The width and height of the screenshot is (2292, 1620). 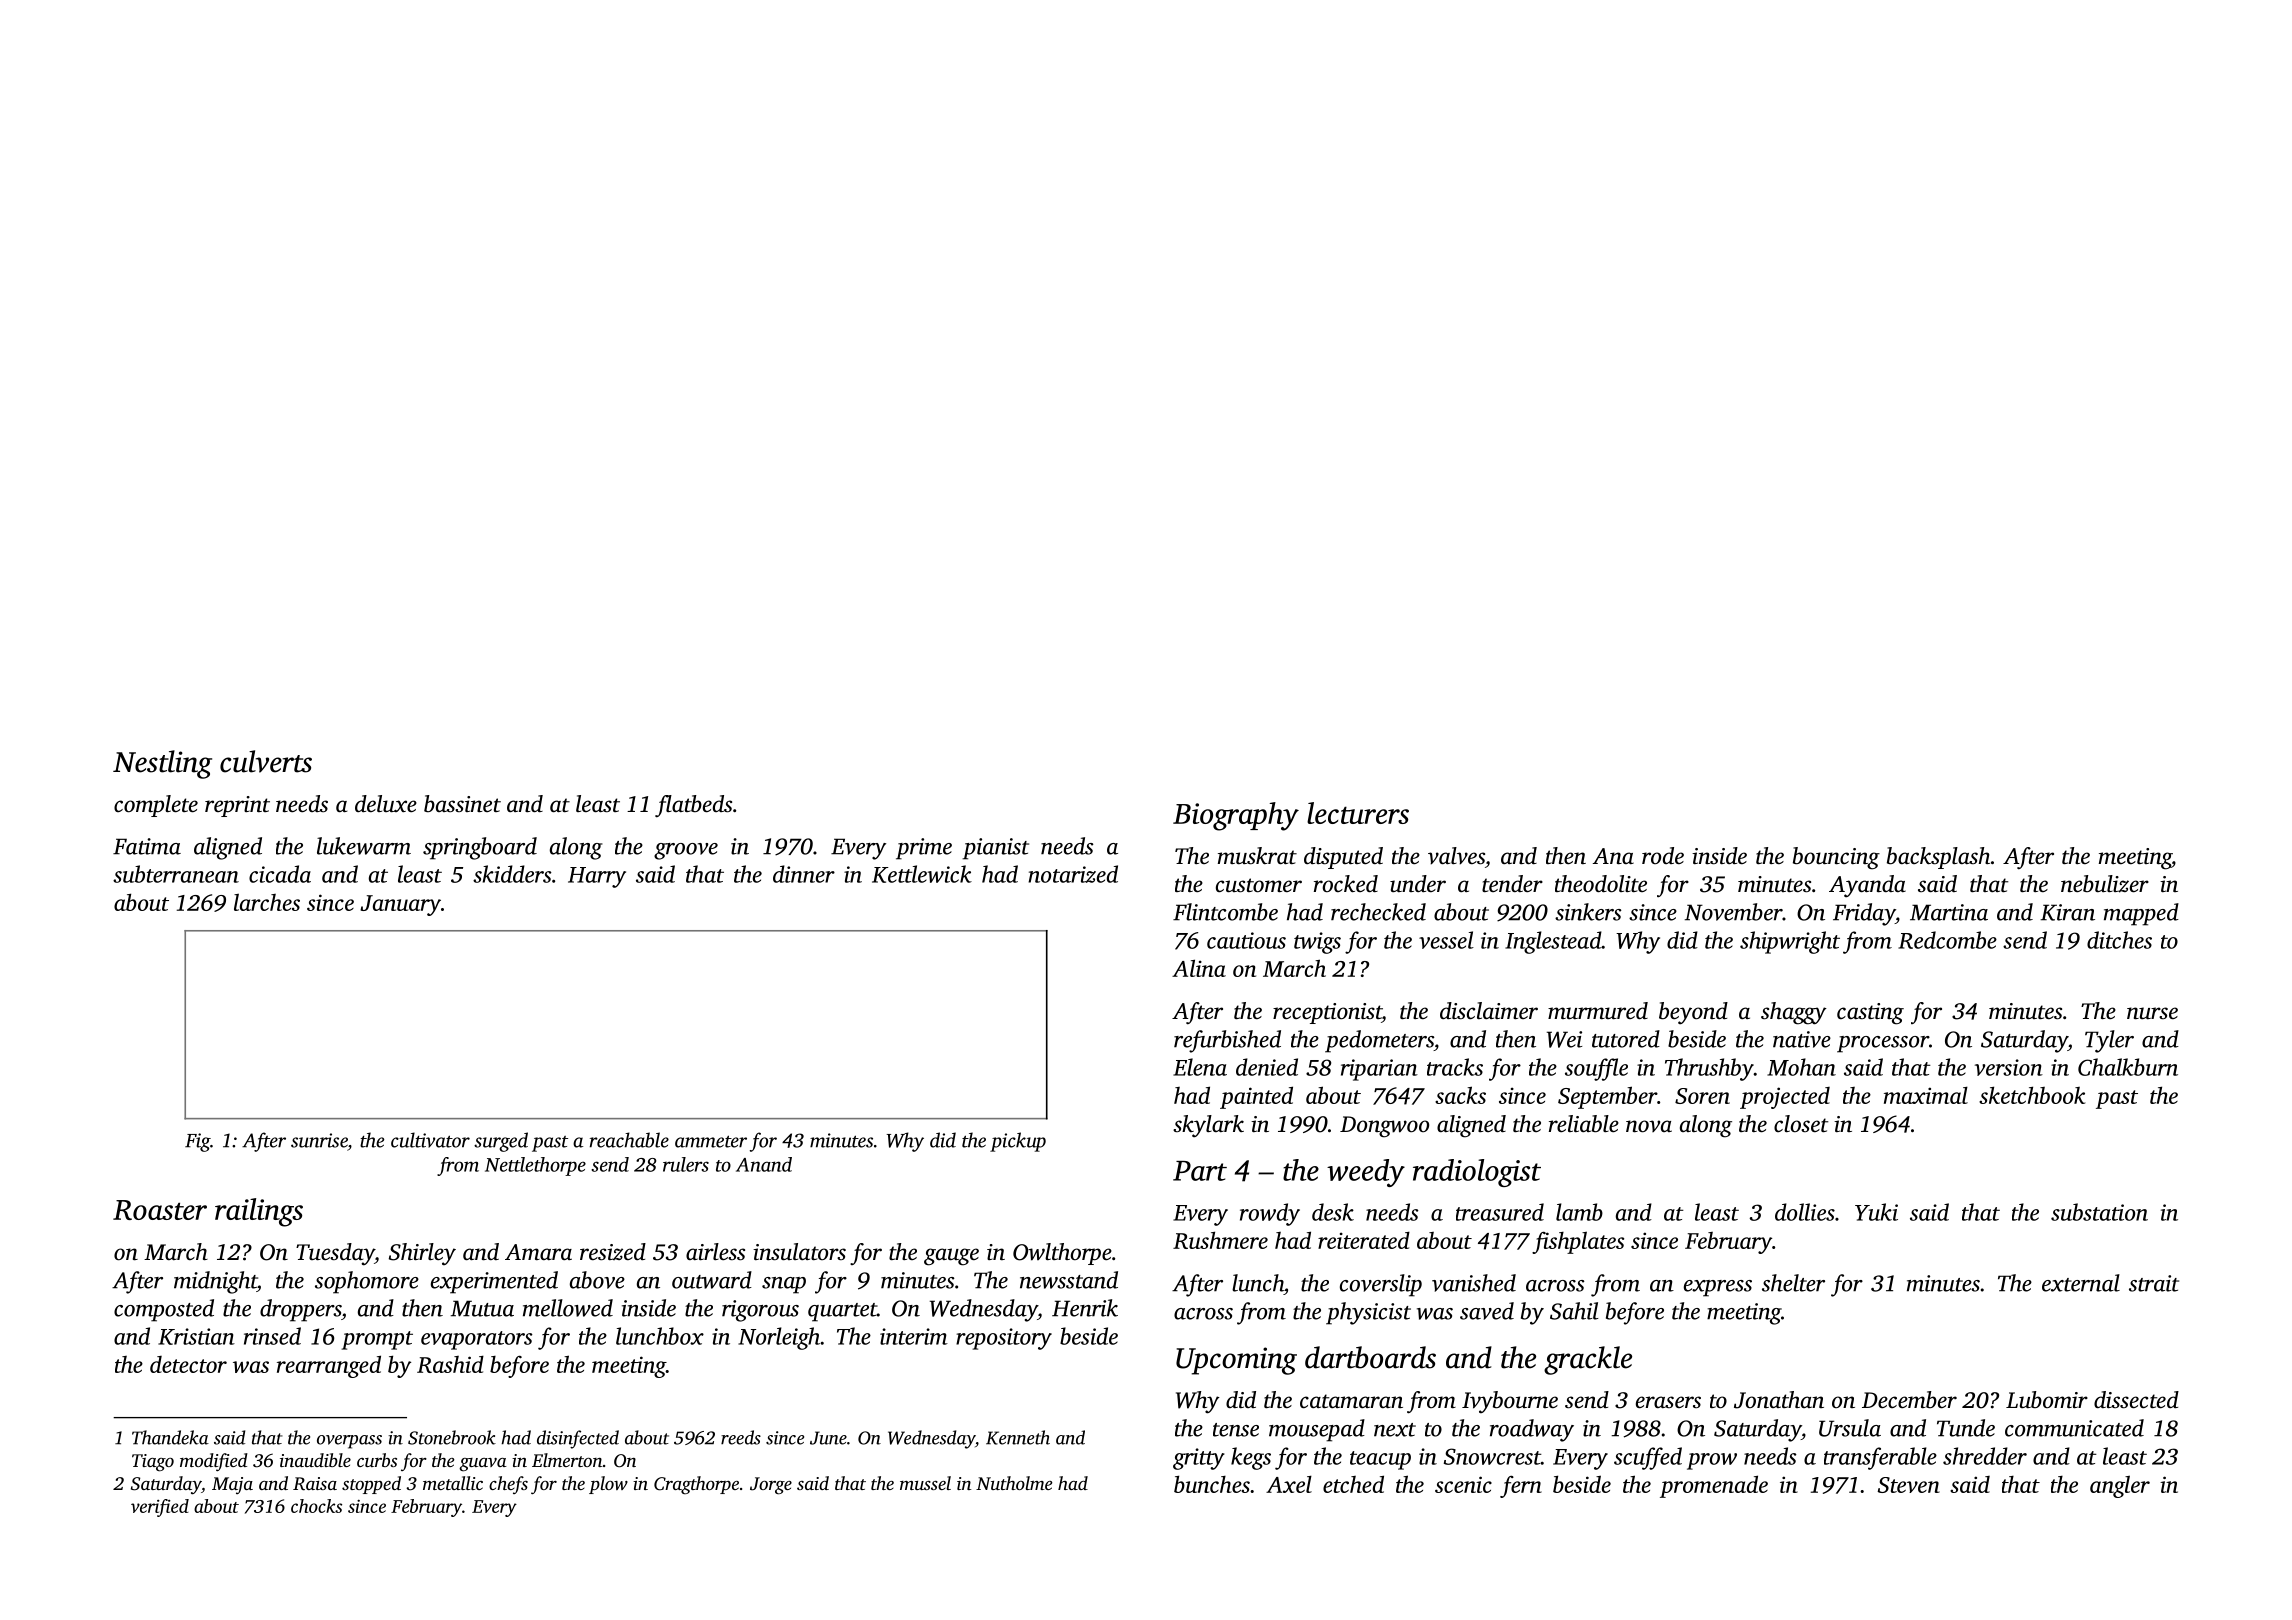 I want to click on chocks, so click(x=316, y=1506).
